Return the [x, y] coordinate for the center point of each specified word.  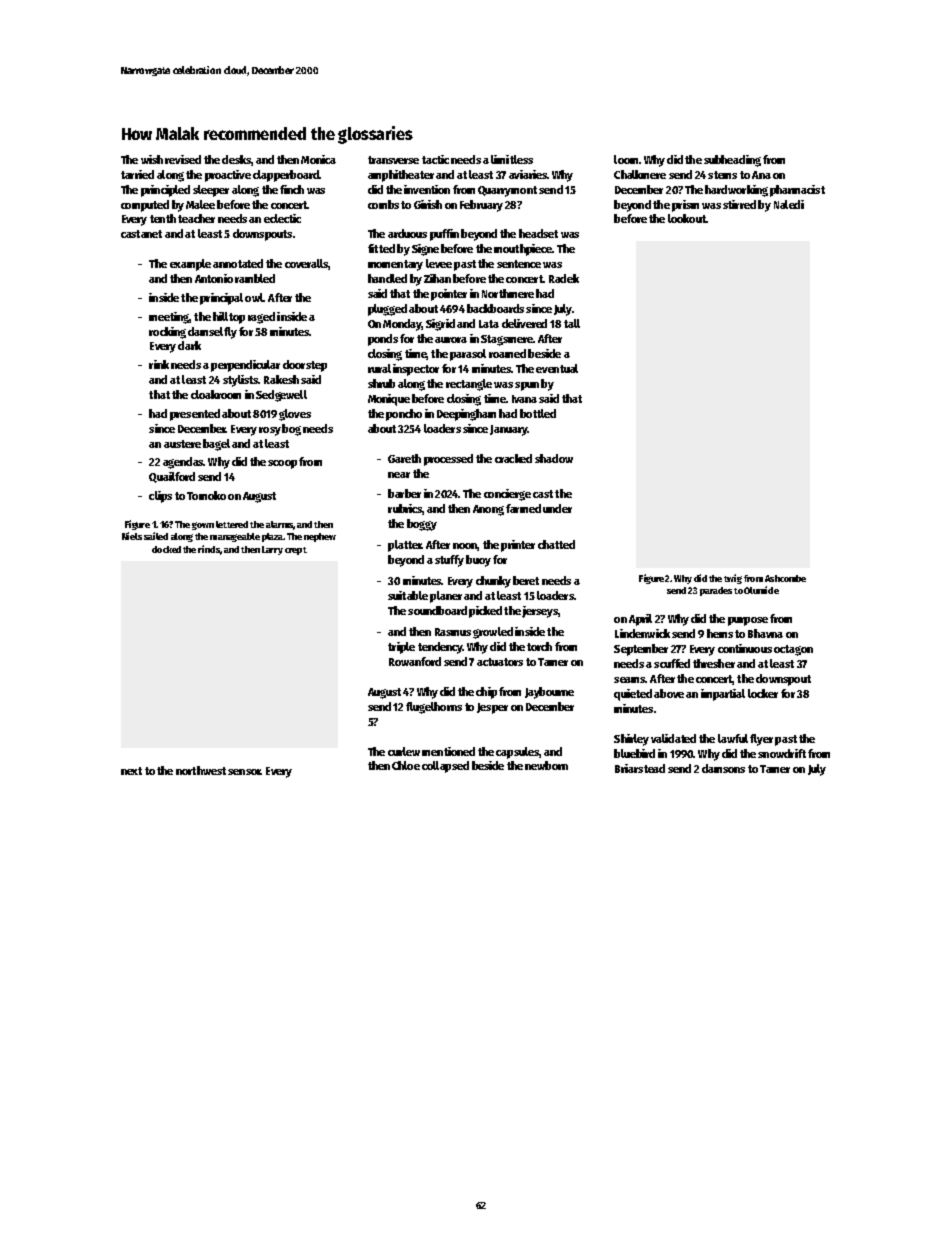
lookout [687, 218]
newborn [546, 765]
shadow [554, 458]
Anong [488, 510]
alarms [279, 524]
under [557, 508]
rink [159, 364]
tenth [163, 218]
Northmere [508, 293]
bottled [538, 413]
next [131, 771]
